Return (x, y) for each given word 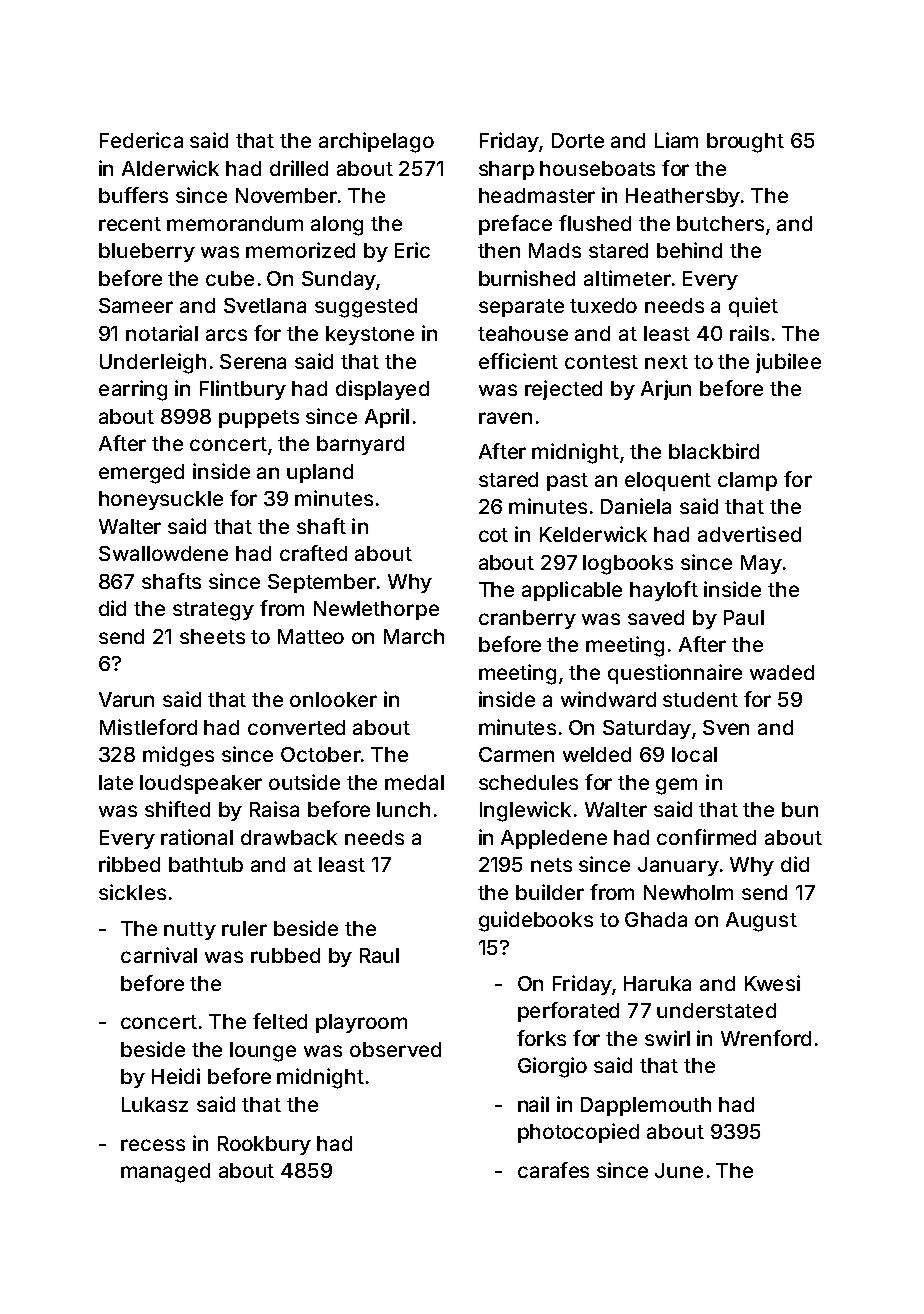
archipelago (376, 142)
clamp (747, 481)
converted (296, 727)
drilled (299, 168)
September (322, 583)
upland (320, 473)
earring (133, 390)
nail (533, 1104)
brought (745, 143)
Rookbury (264, 1145)
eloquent (668, 481)
